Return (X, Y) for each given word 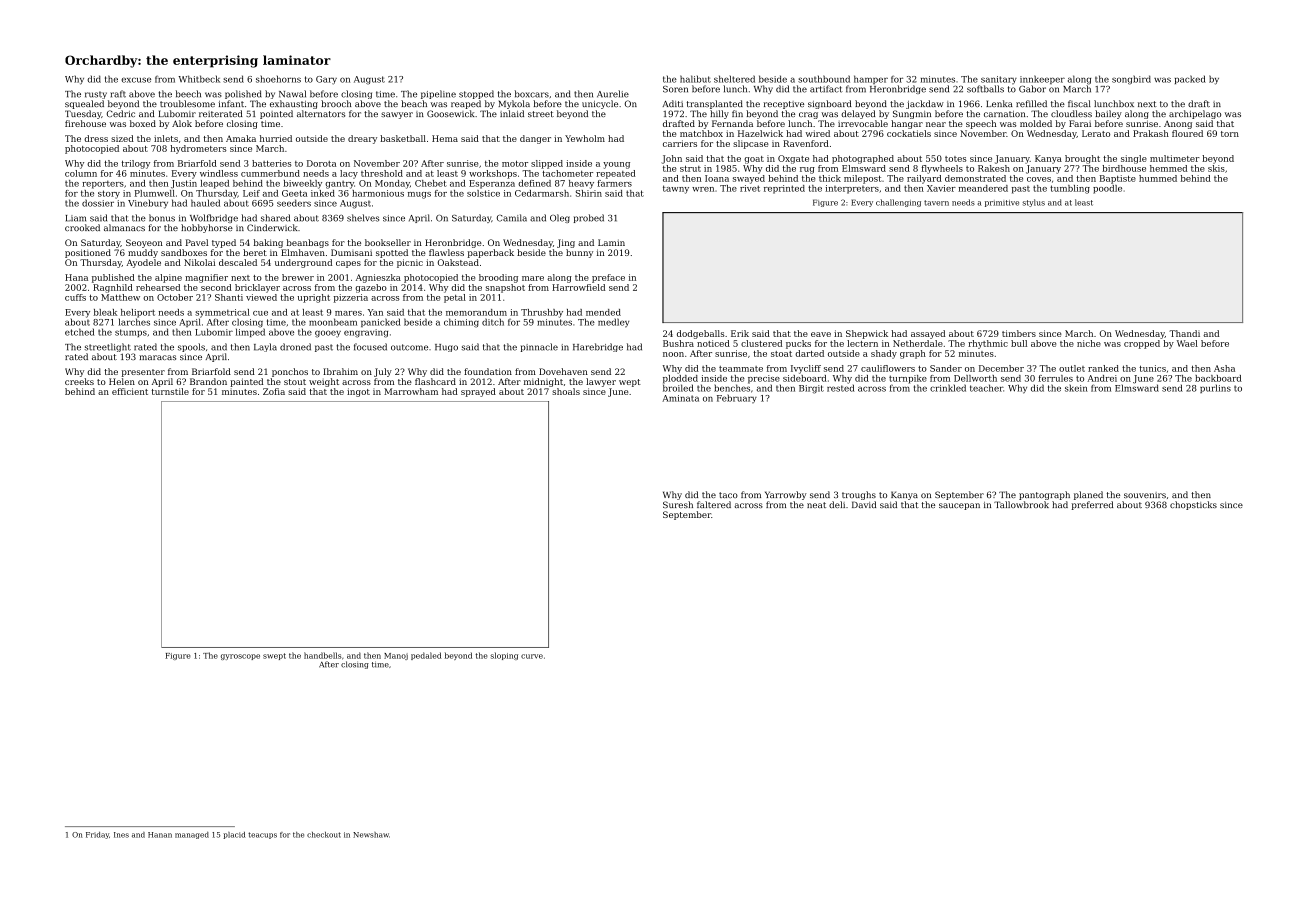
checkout (324, 835)
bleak (105, 312)
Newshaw (371, 835)
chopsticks (1193, 505)
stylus (1033, 203)
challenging (898, 203)
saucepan (959, 506)
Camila (512, 218)
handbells (323, 655)
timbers (1019, 333)
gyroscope (240, 657)
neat (816, 505)
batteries (272, 163)
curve (532, 656)
